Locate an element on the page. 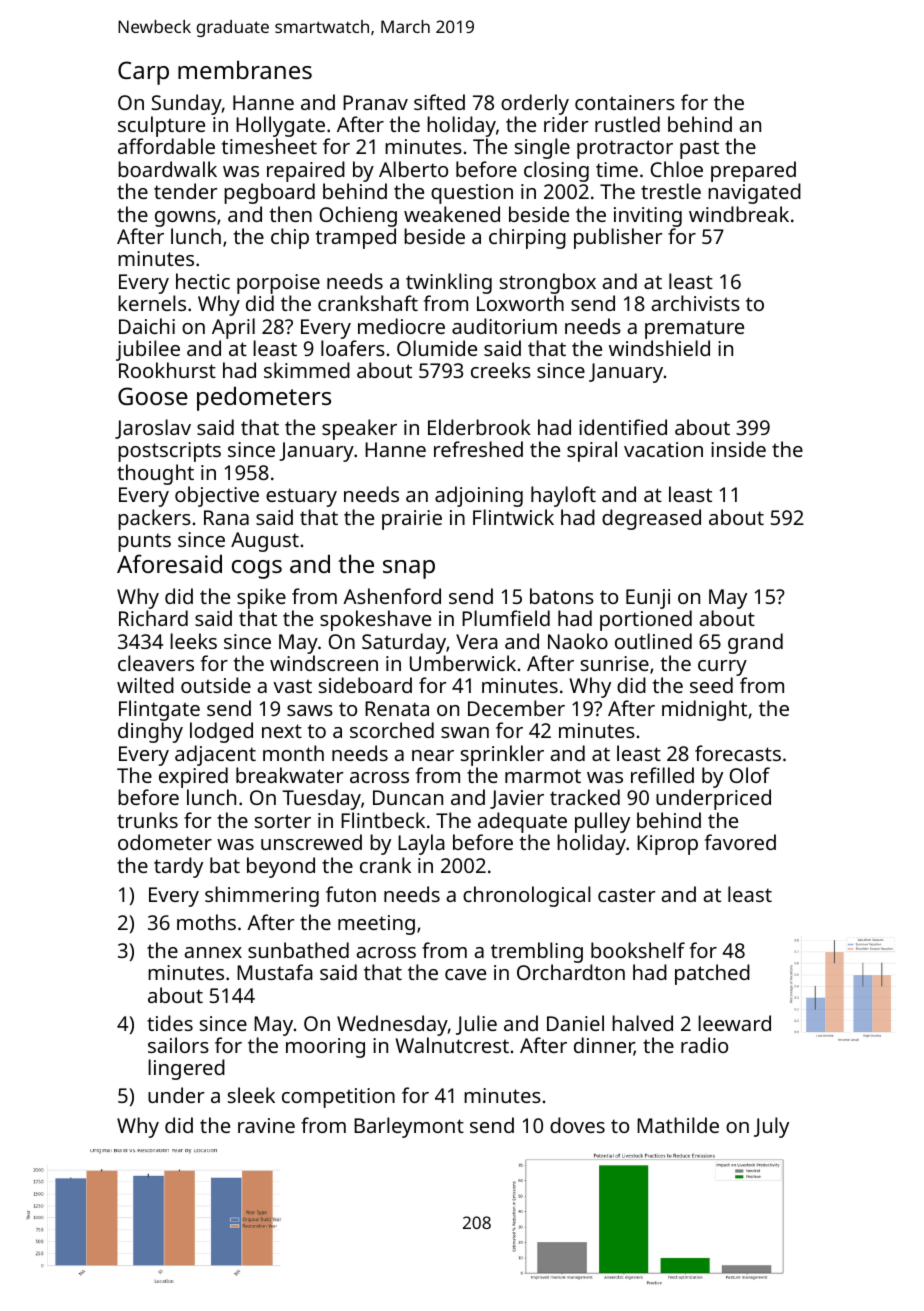 This document has height=1311, width=924. Mathilde is located at coordinates (678, 1125).
